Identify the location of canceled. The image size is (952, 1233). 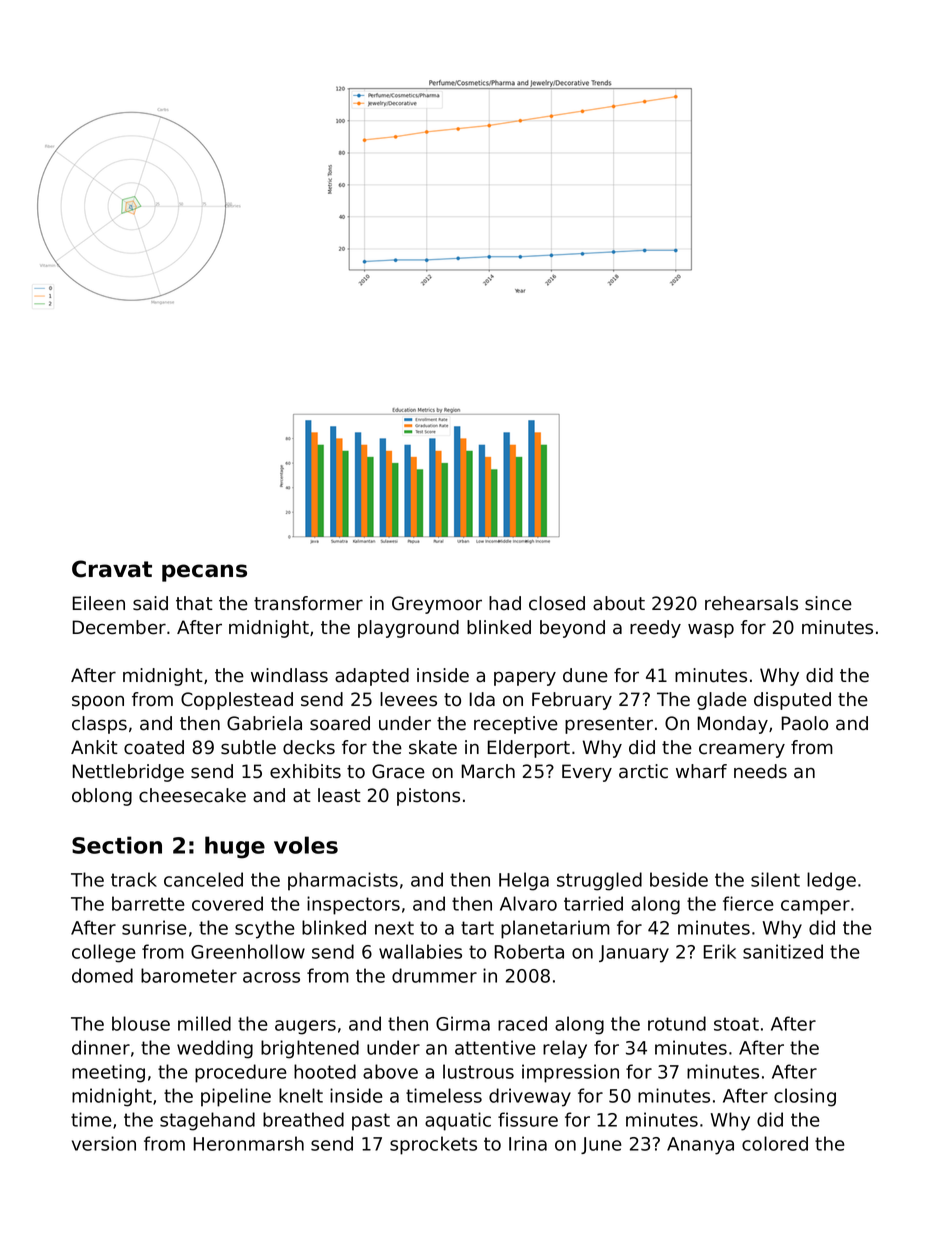
(203, 879).
